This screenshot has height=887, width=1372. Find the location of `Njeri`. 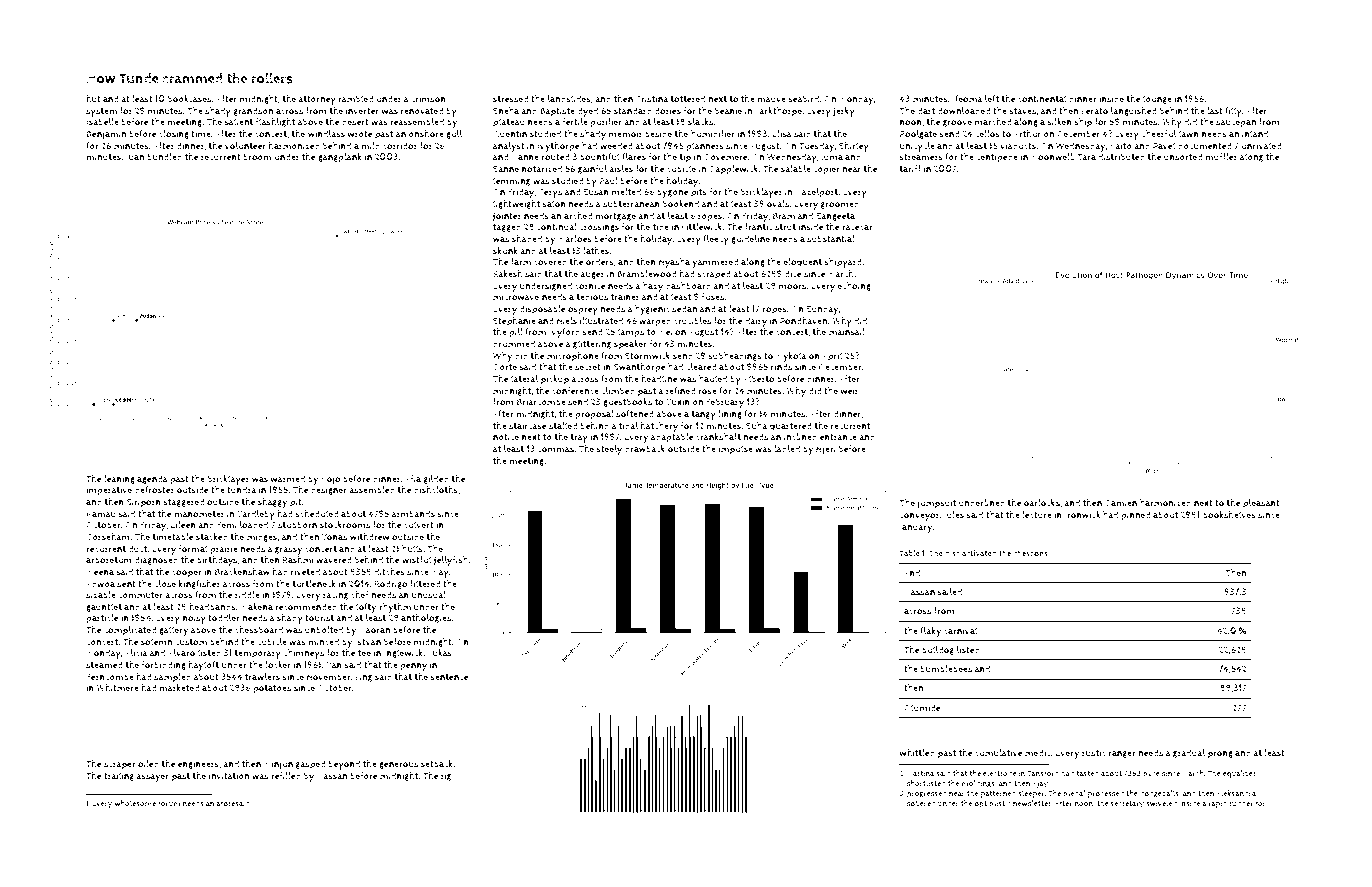

Njeri is located at coordinates (826, 450).
